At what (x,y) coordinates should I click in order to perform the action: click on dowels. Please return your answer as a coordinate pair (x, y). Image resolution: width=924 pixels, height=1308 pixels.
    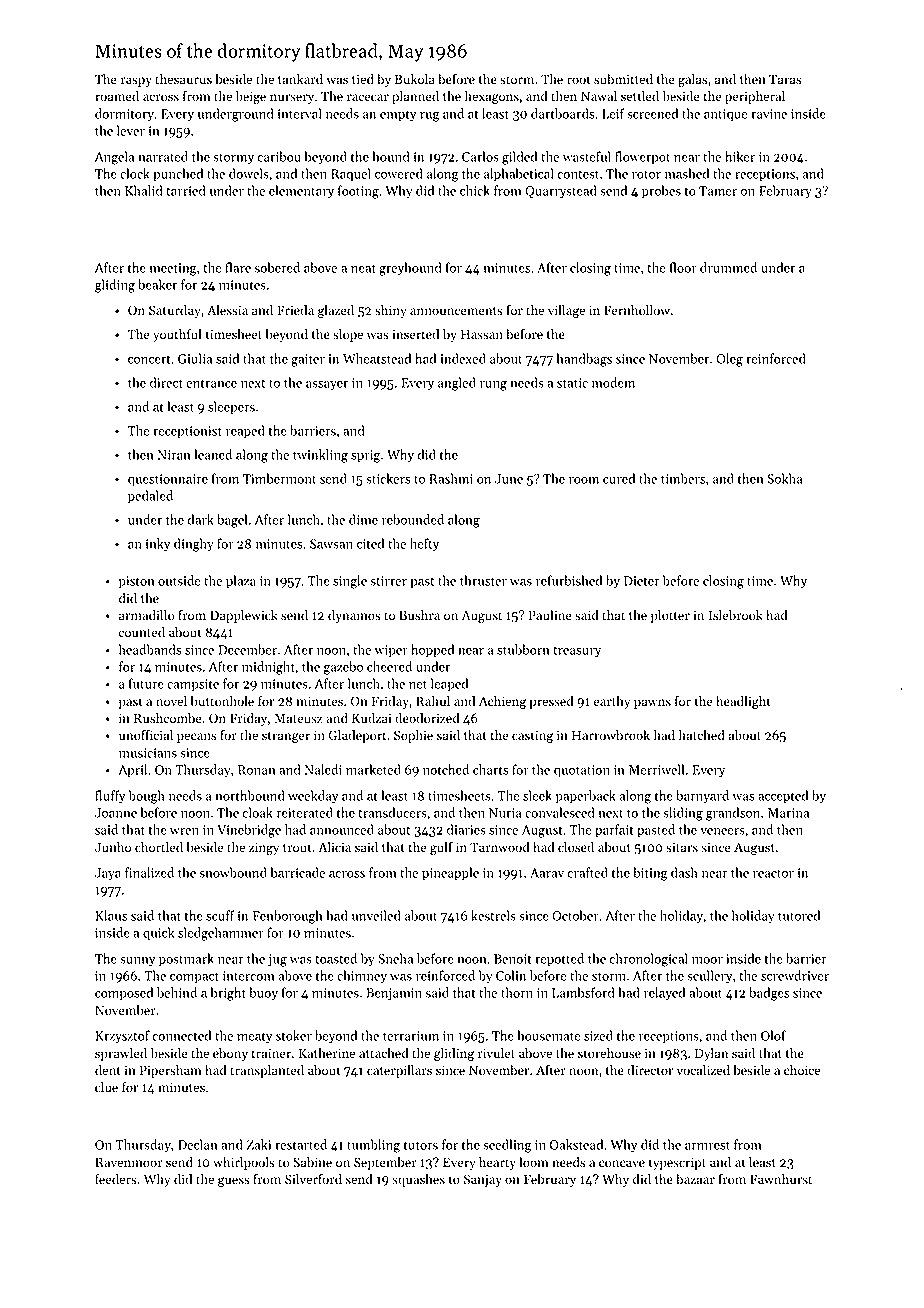
    Looking at the image, I should click on (249, 173).
